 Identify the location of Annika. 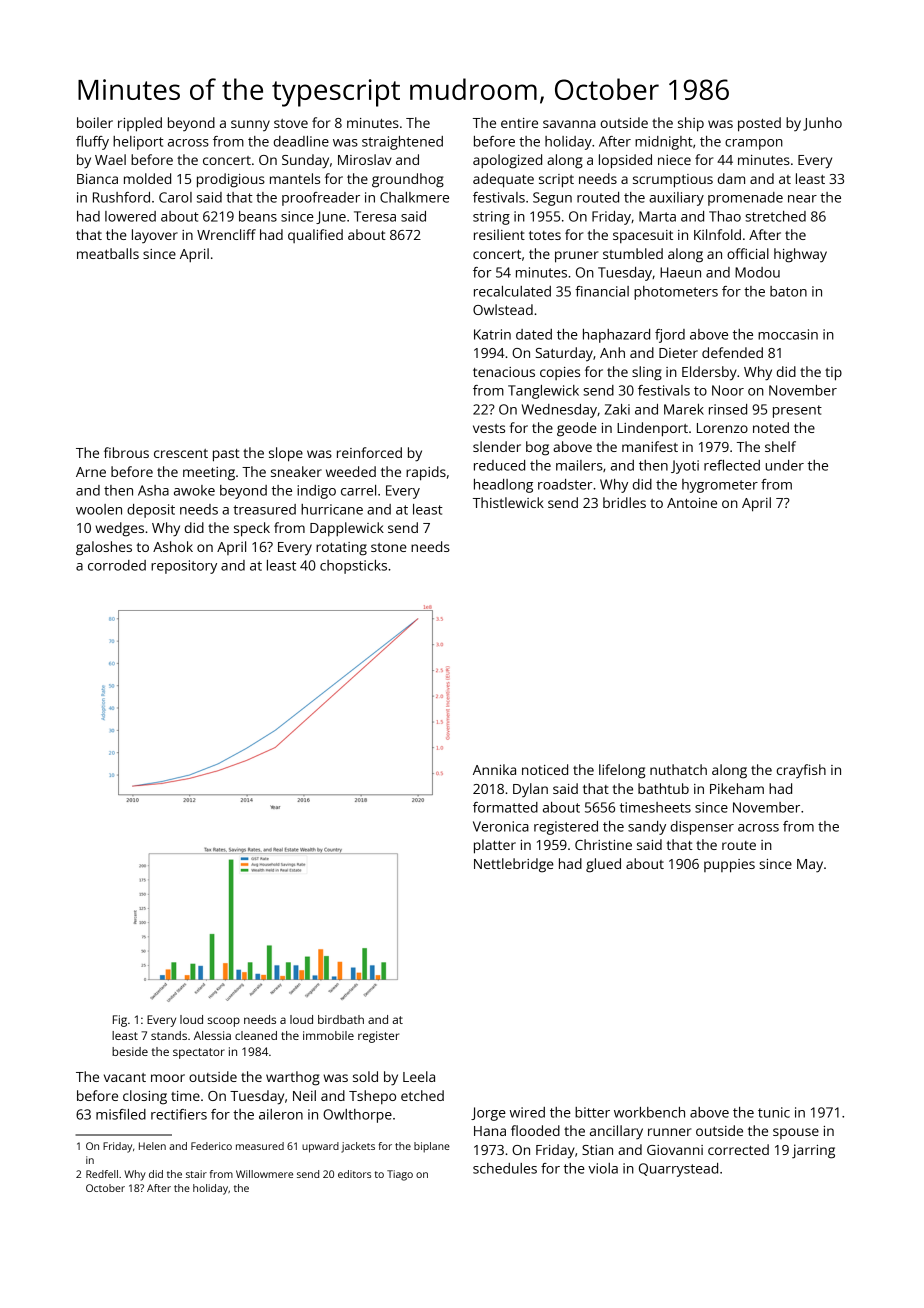
(494, 769).
